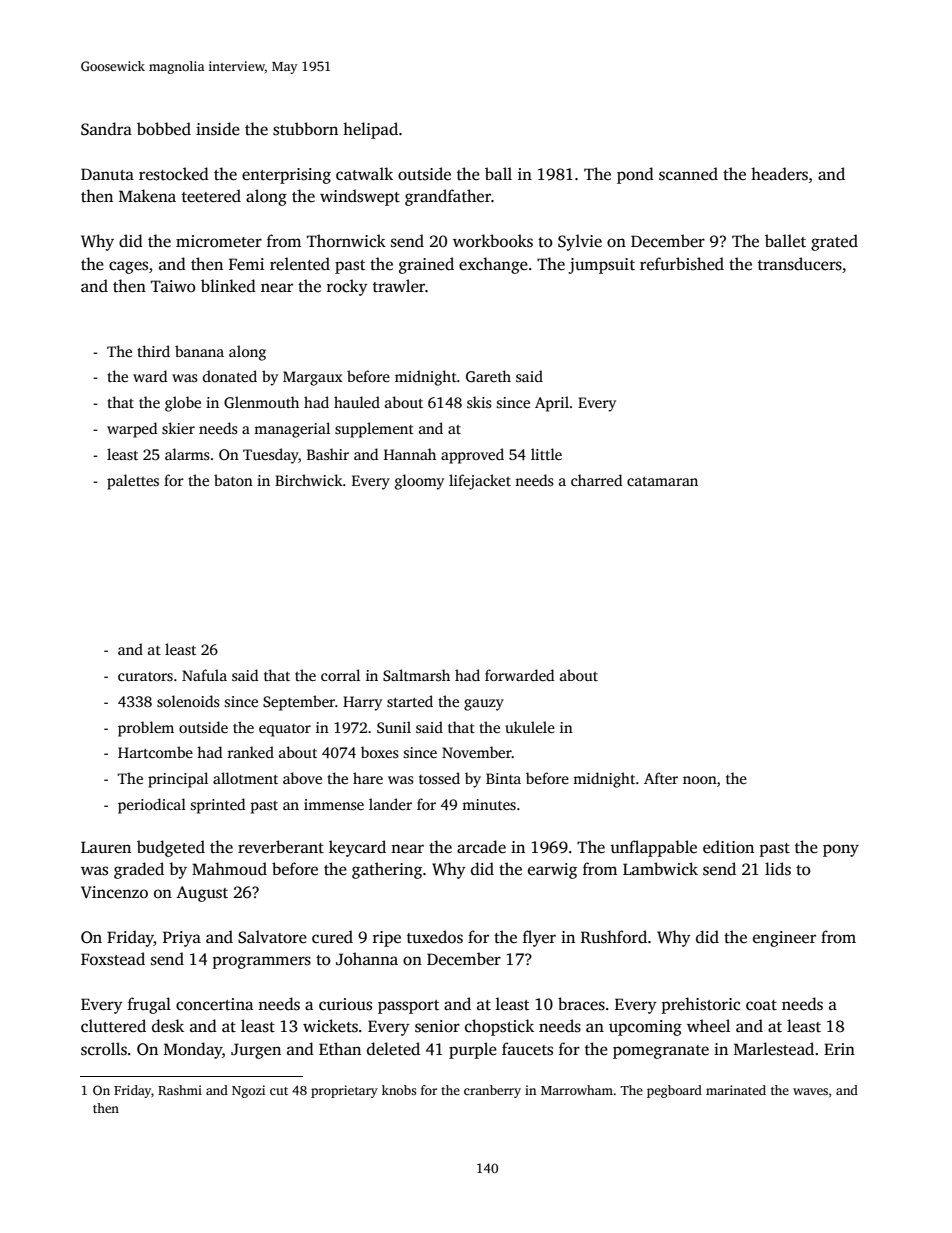 The height and width of the page is (1233, 952). Describe the element at coordinates (779, 174) in the page. I see `headers` at that location.
